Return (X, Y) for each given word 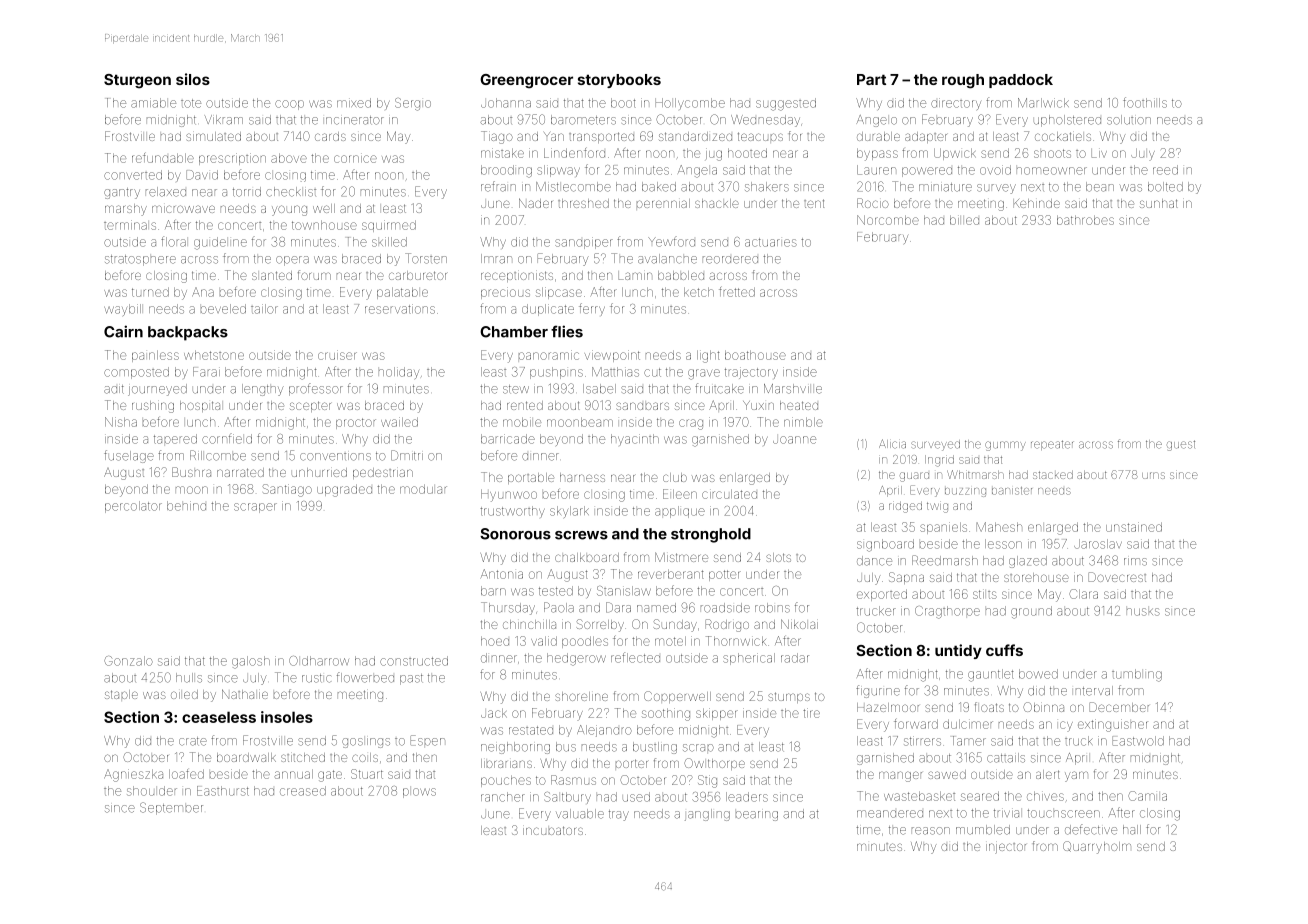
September (171, 808)
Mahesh (999, 527)
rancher (503, 797)
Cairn (123, 331)
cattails (1006, 758)
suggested (786, 104)
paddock (1021, 81)
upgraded (344, 490)
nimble (803, 422)
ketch (699, 292)
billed (964, 220)
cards (330, 136)
